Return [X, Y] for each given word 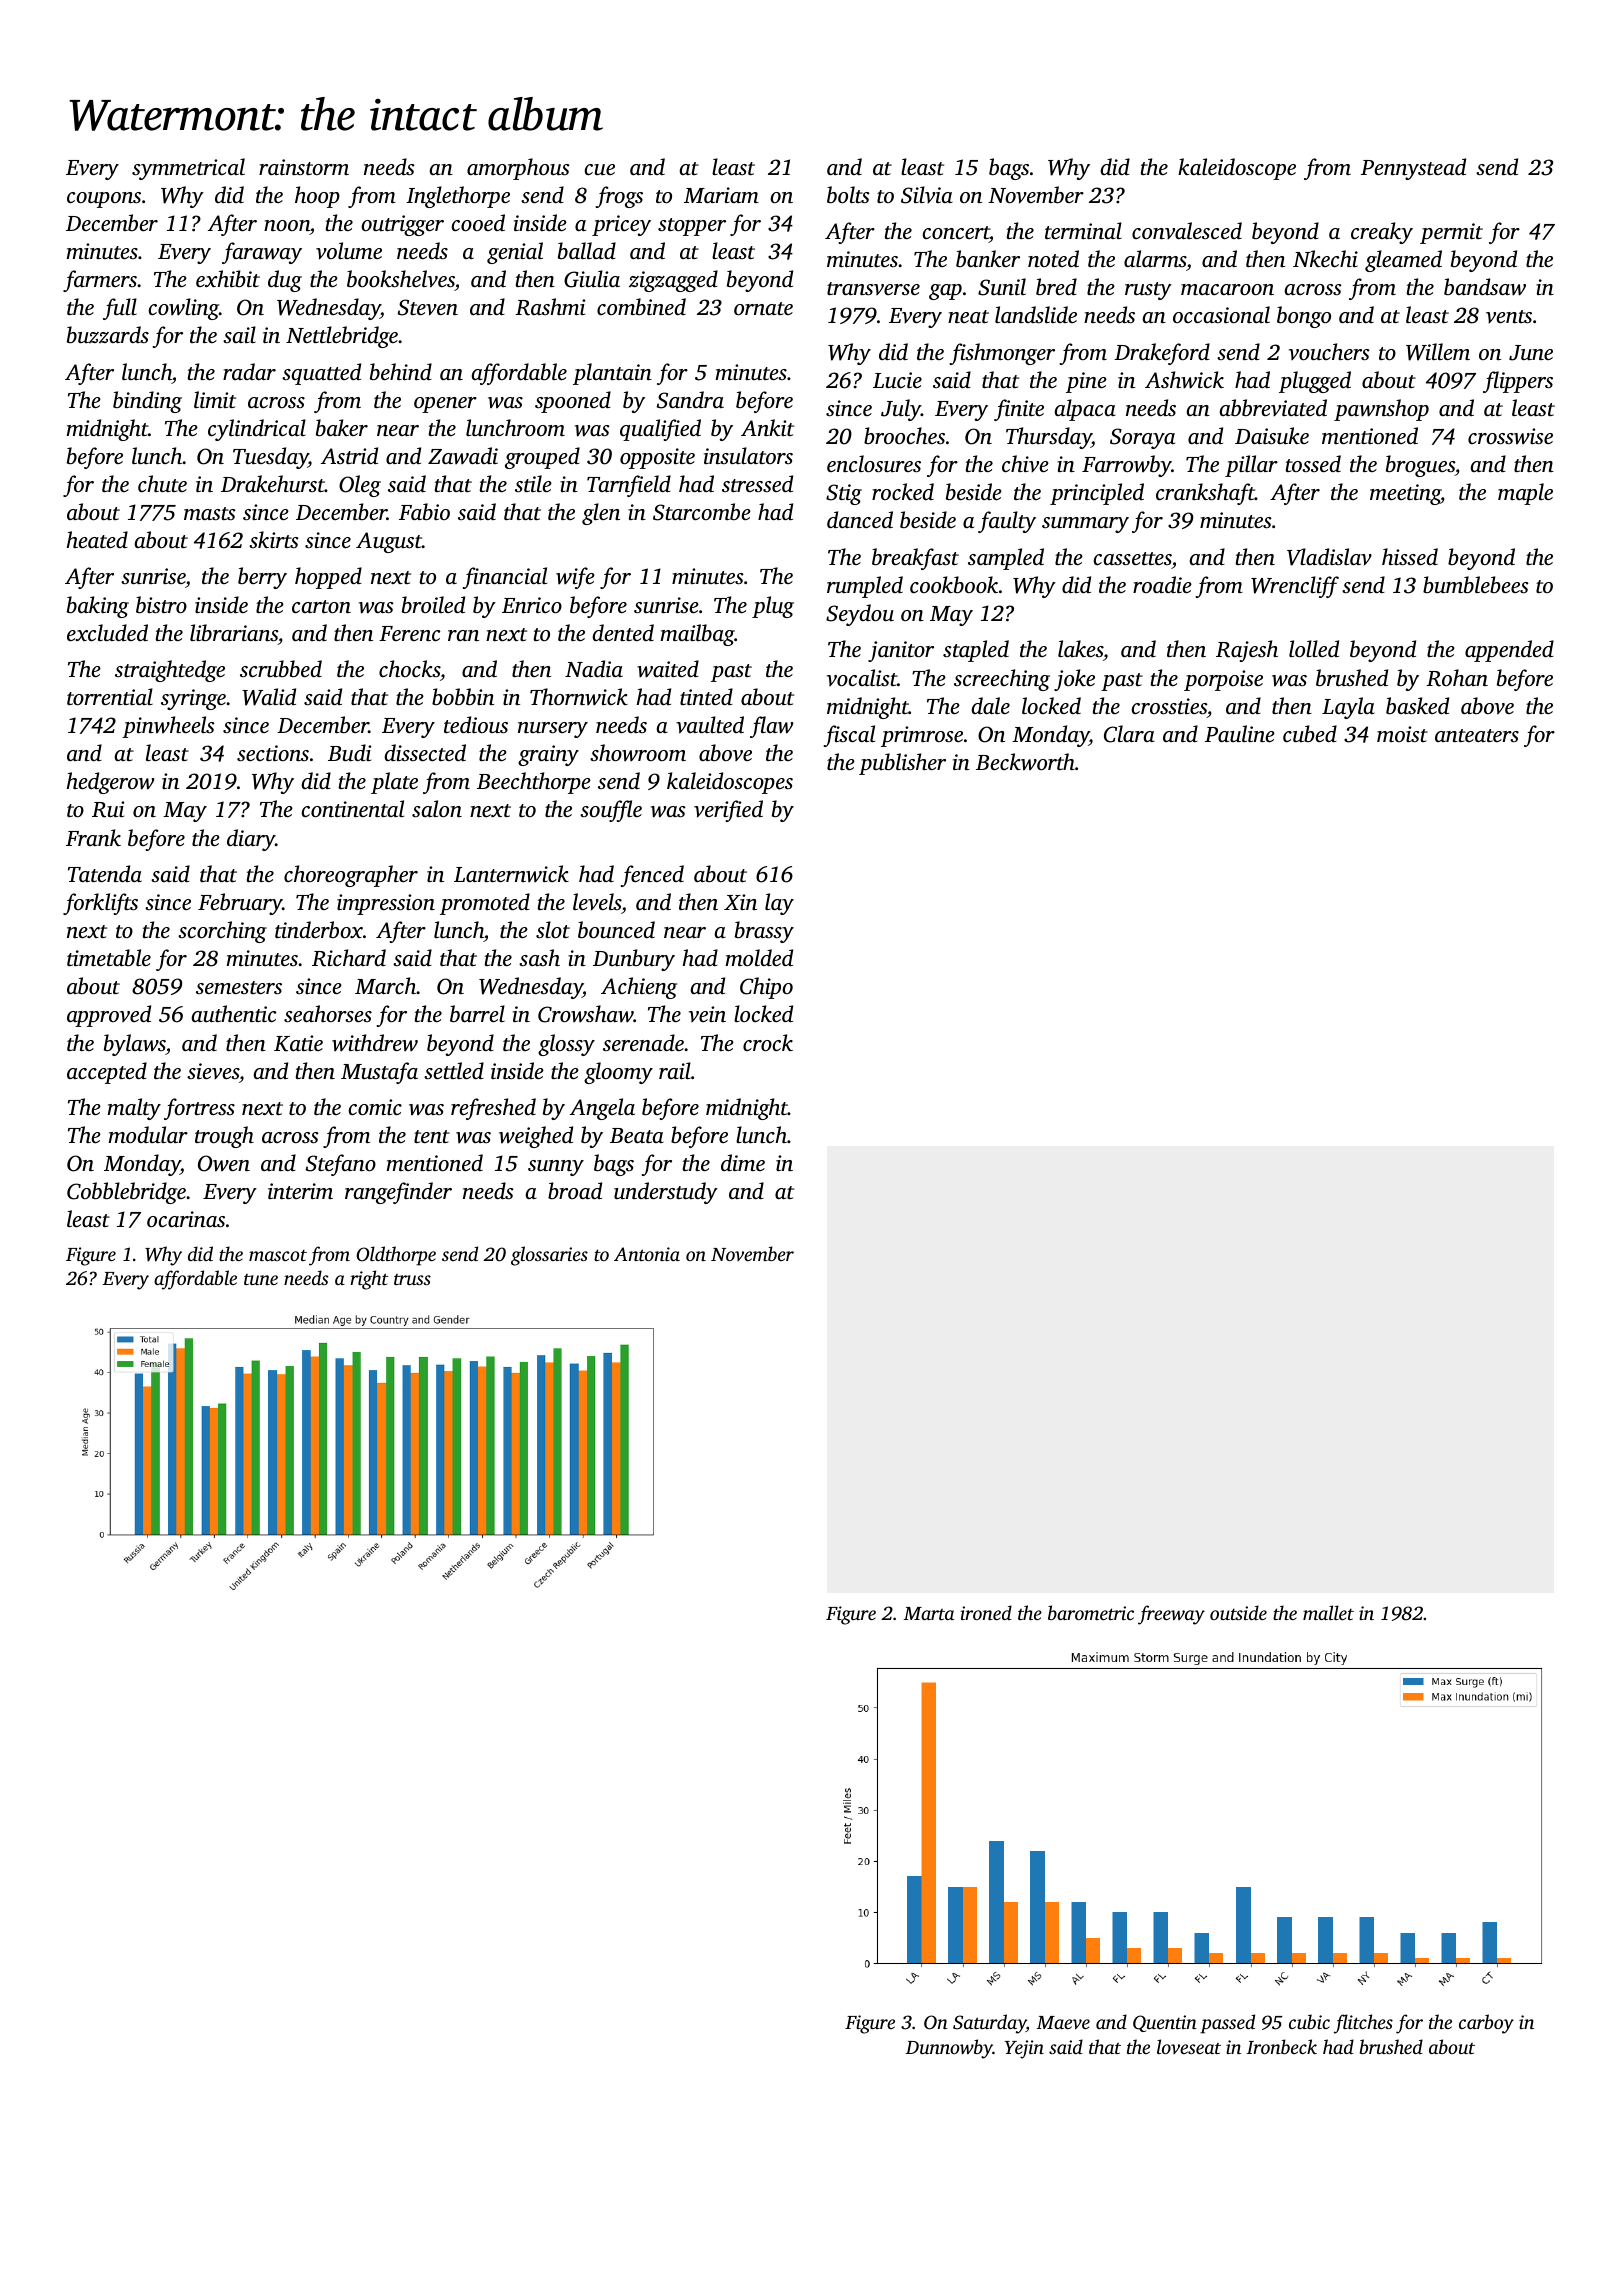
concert [956, 234]
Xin [740, 902]
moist [1402, 734]
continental [353, 808]
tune [261, 1279]
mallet [1328, 1612]
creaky [1382, 233]
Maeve [1063, 2022]
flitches [1363, 2024]
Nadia [594, 668]
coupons [104, 200]
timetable [109, 957]
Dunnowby [949, 2049]
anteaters [1477, 735]
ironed [986, 1612]
